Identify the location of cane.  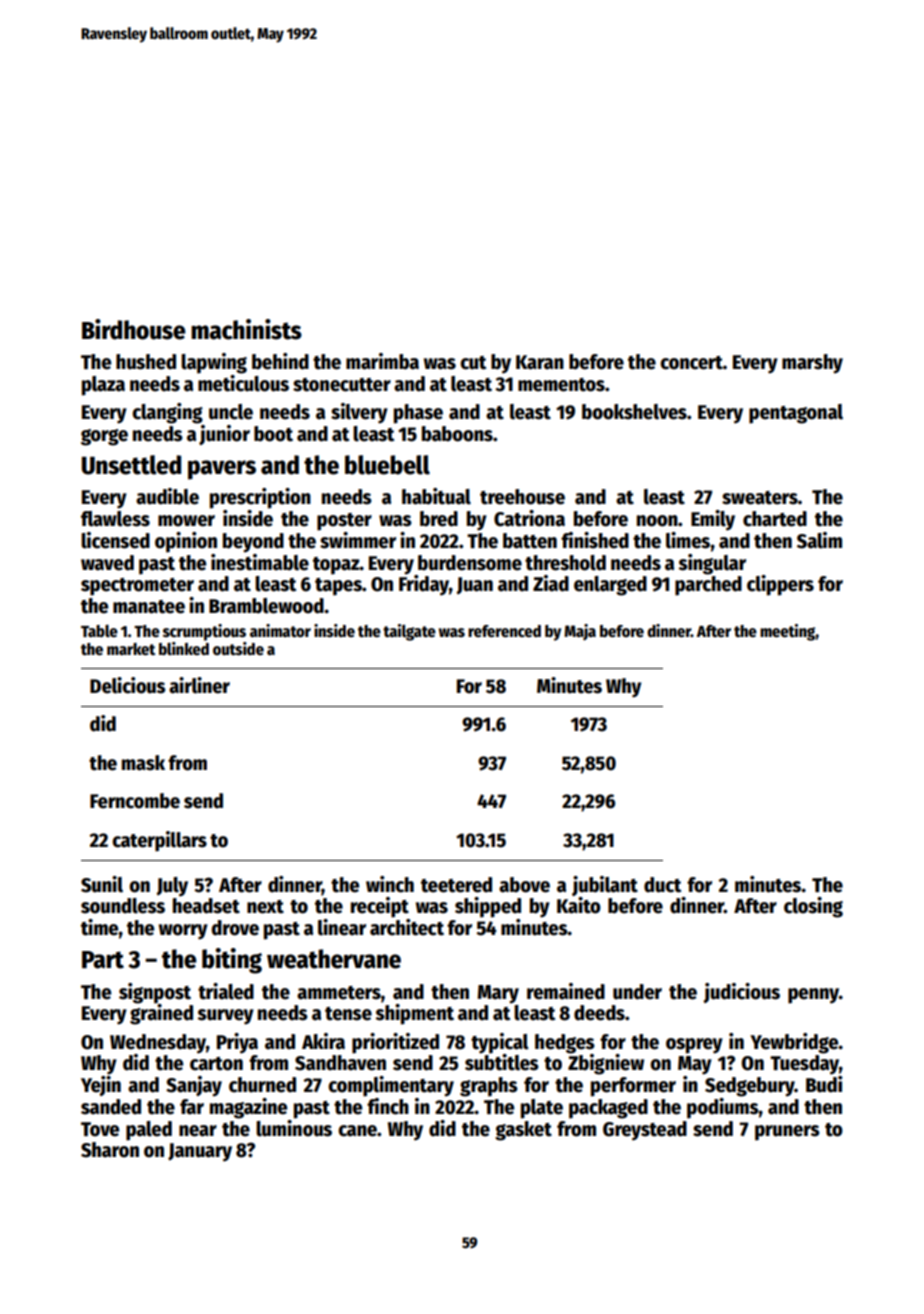
(357, 1131).
